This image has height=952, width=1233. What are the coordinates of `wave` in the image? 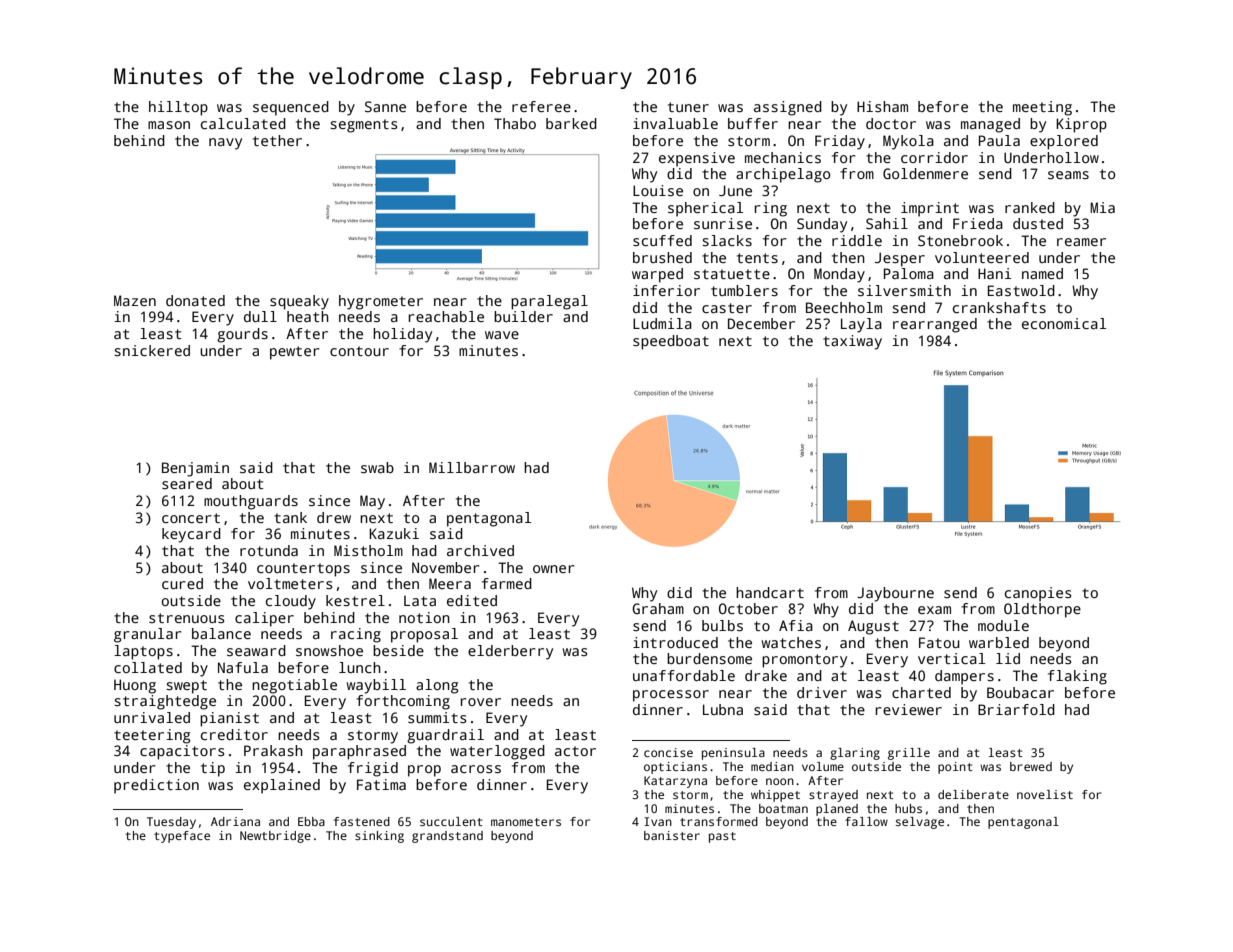 It's located at (502, 335).
